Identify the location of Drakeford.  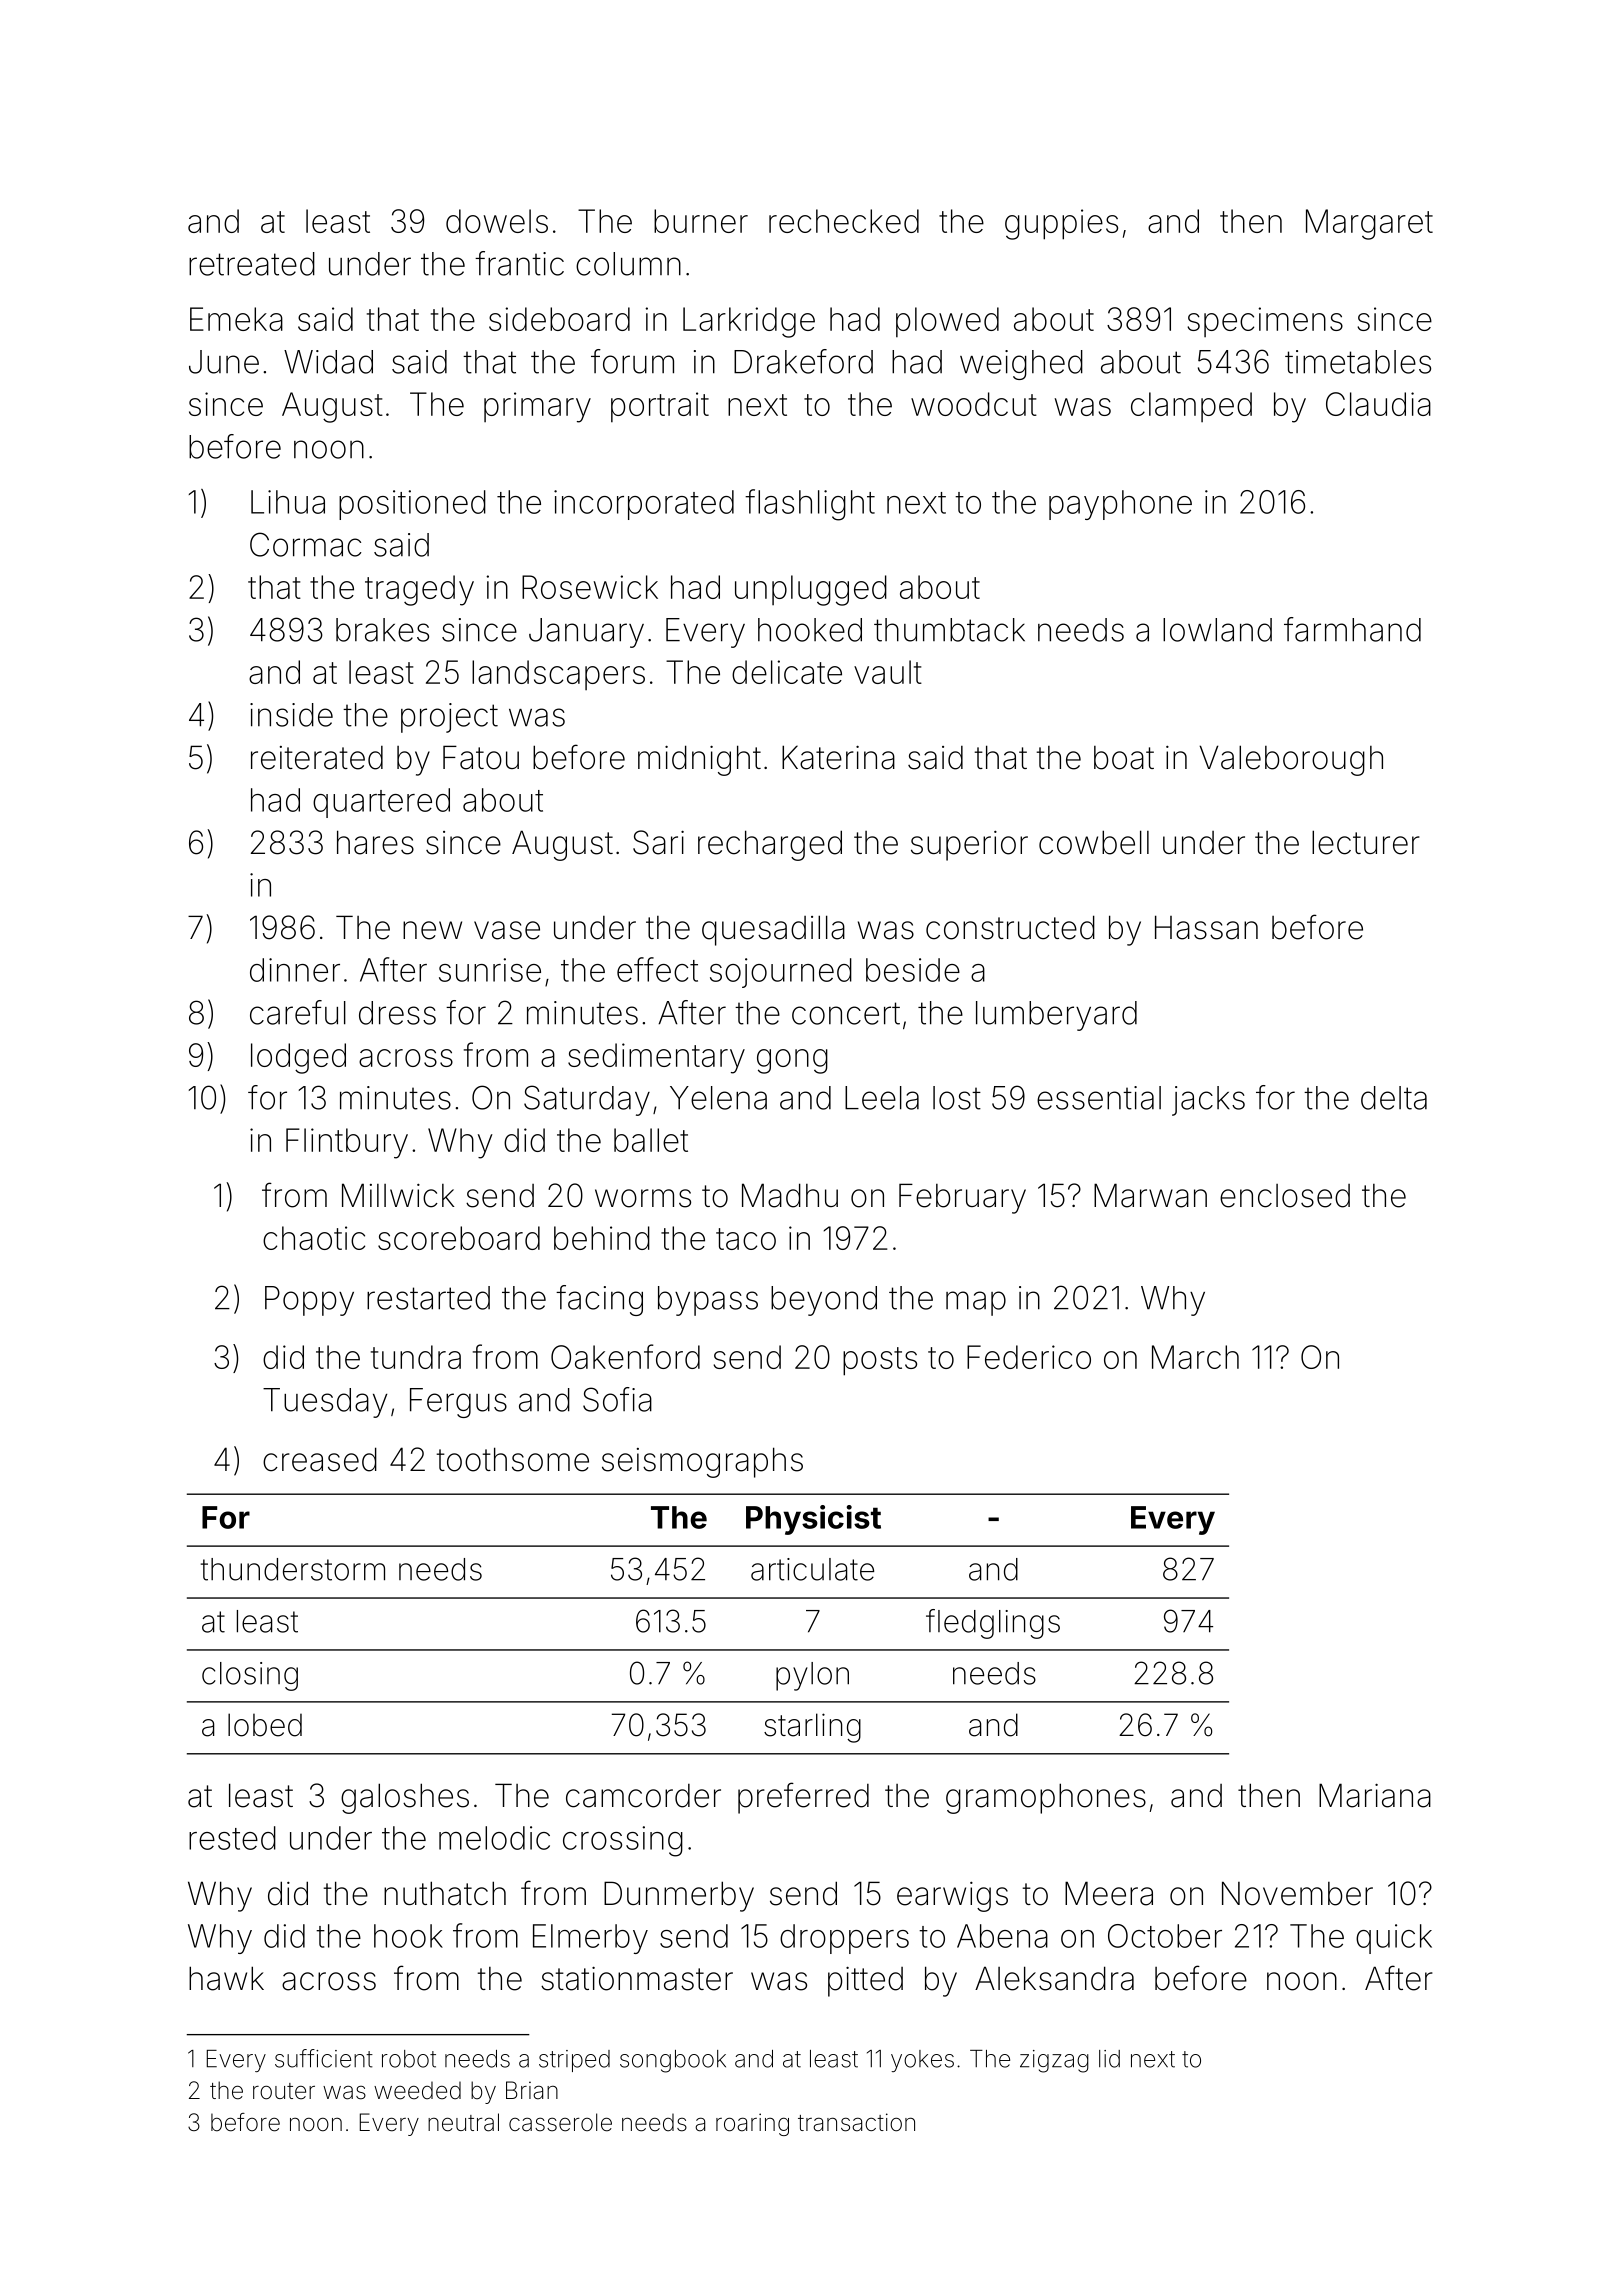
(803, 361).
